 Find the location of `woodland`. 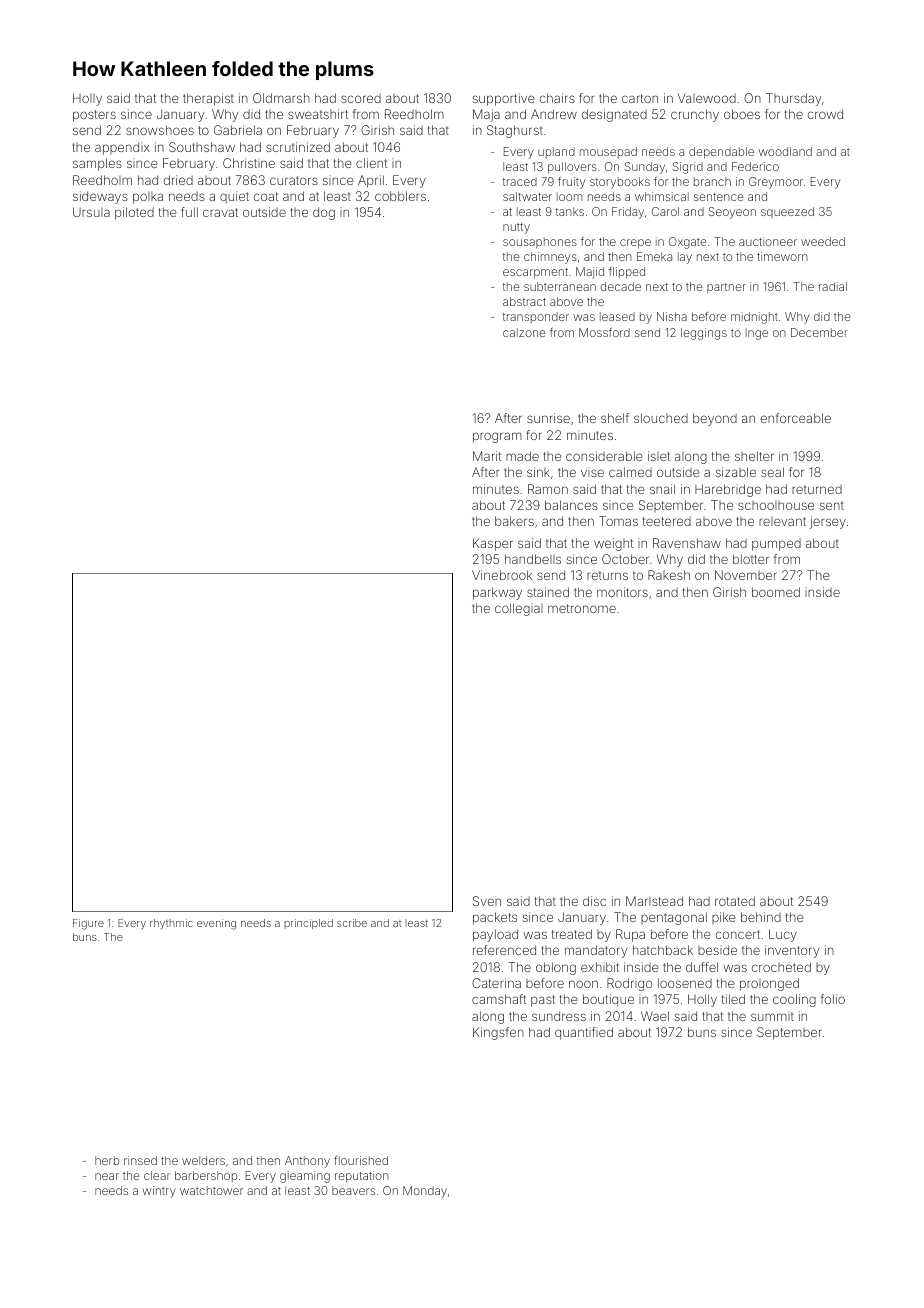

woodland is located at coordinates (785, 151).
